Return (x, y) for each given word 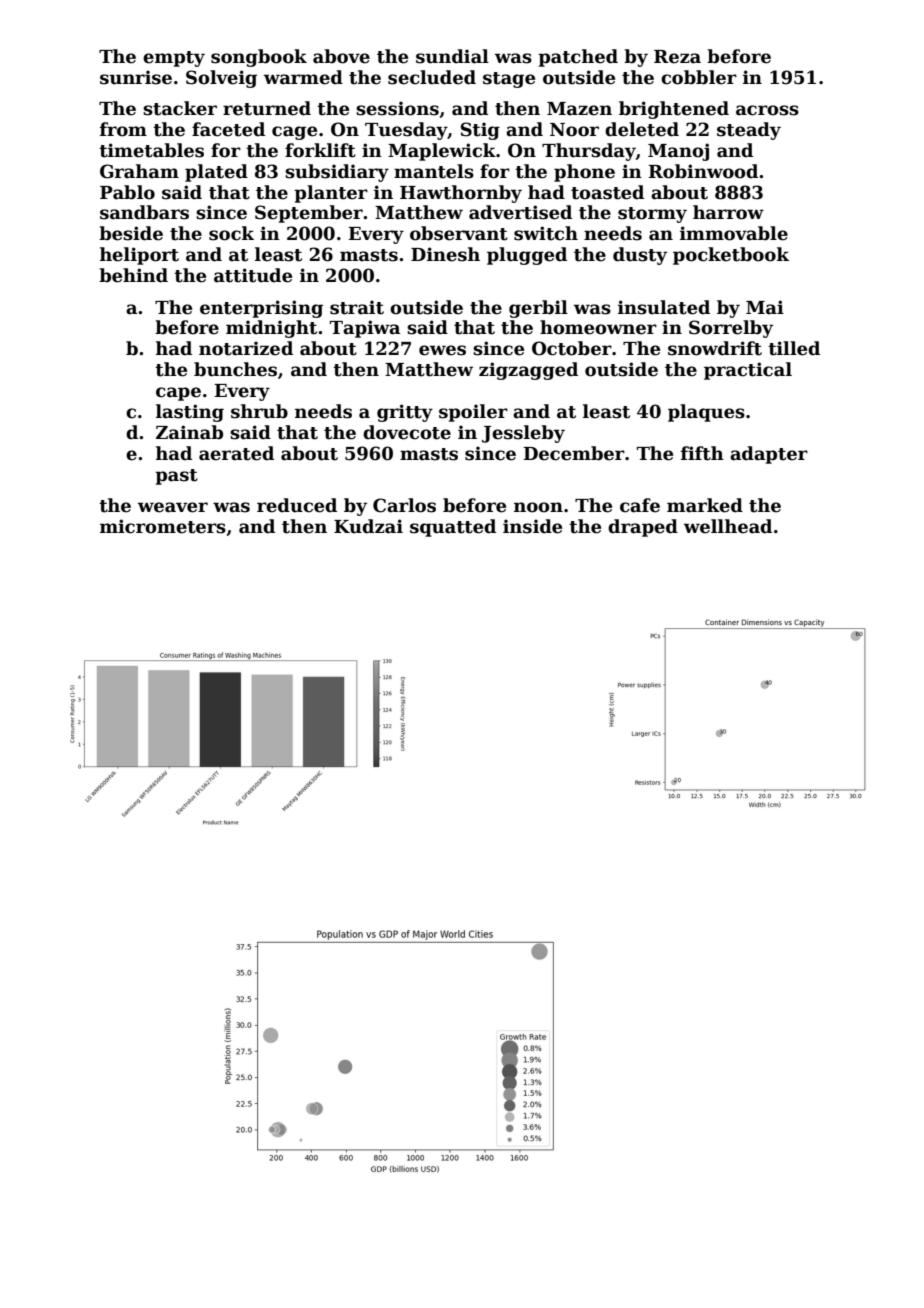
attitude (253, 275)
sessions (397, 108)
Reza (677, 57)
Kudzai (368, 526)
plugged (527, 256)
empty (174, 59)
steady (749, 131)
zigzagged (528, 371)
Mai (765, 307)
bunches (235, 369)
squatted (453, 528)
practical (748, 371)
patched (578, 58)
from (123, 129)
